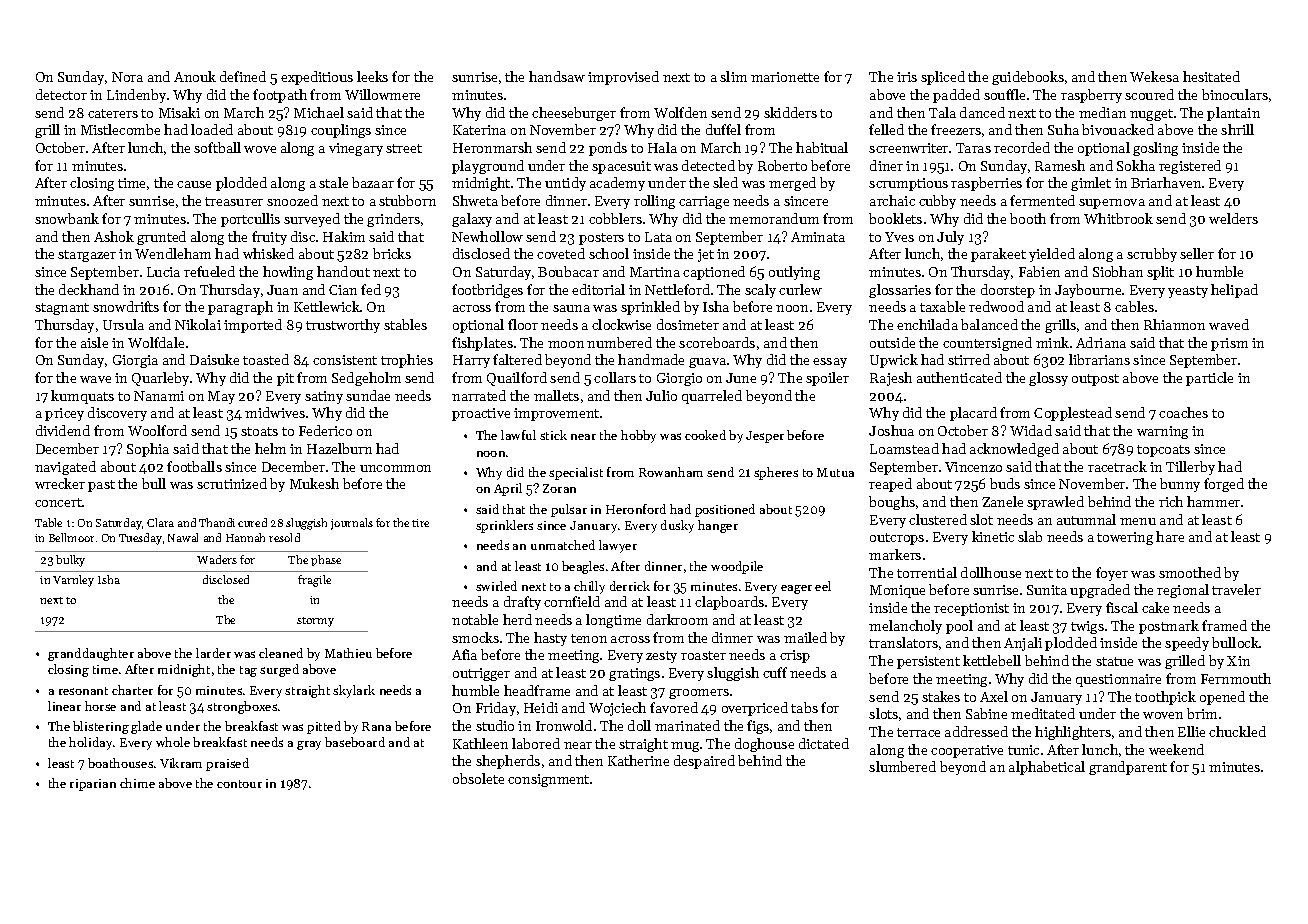 The height and width of the screenshot is (924, 1308). Describe the element at coordinates (685, 747) in the screenshot. I see `mug` at that location.
